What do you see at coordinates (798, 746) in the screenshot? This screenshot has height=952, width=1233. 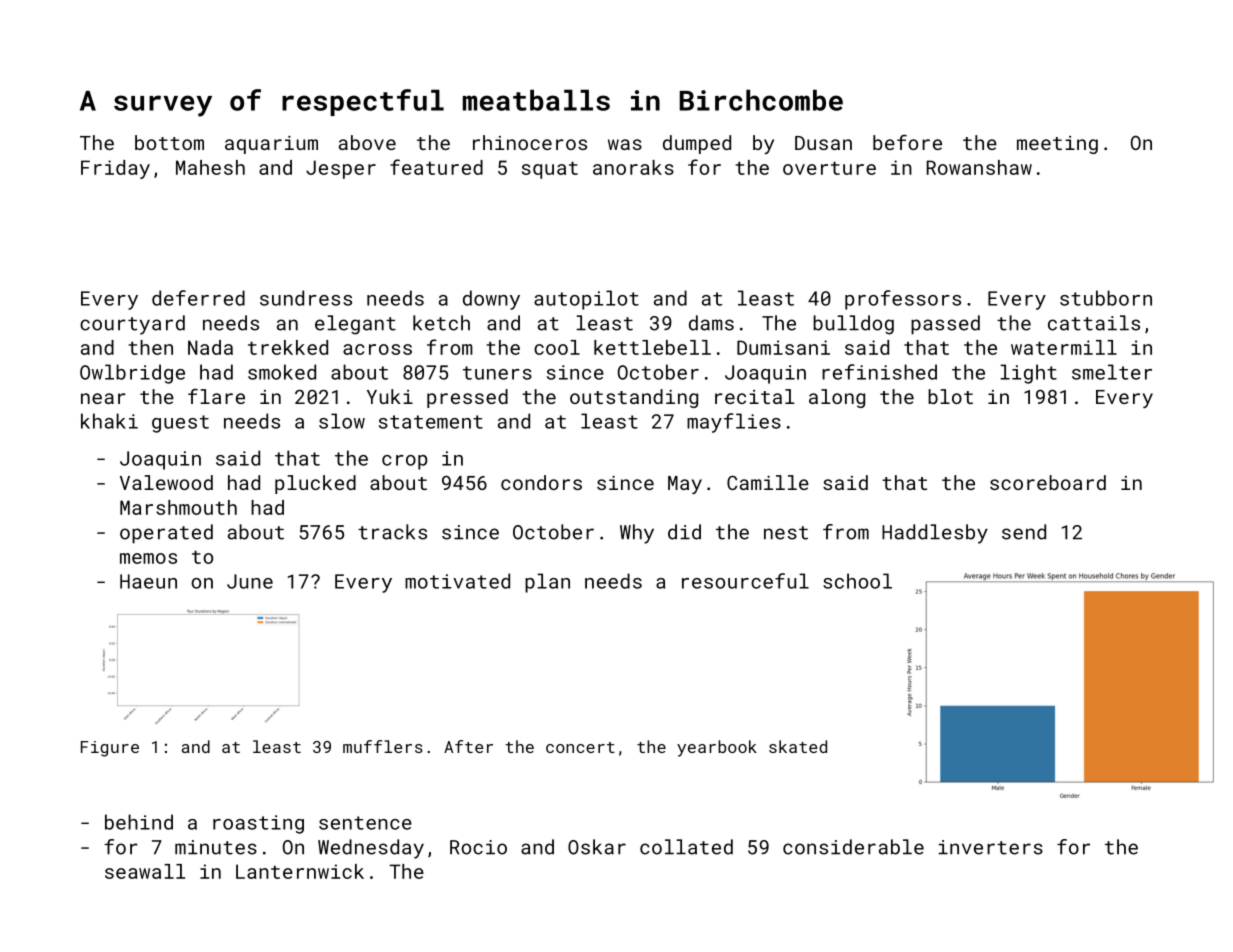 I see `skated` at bounding box center [798, 746].
